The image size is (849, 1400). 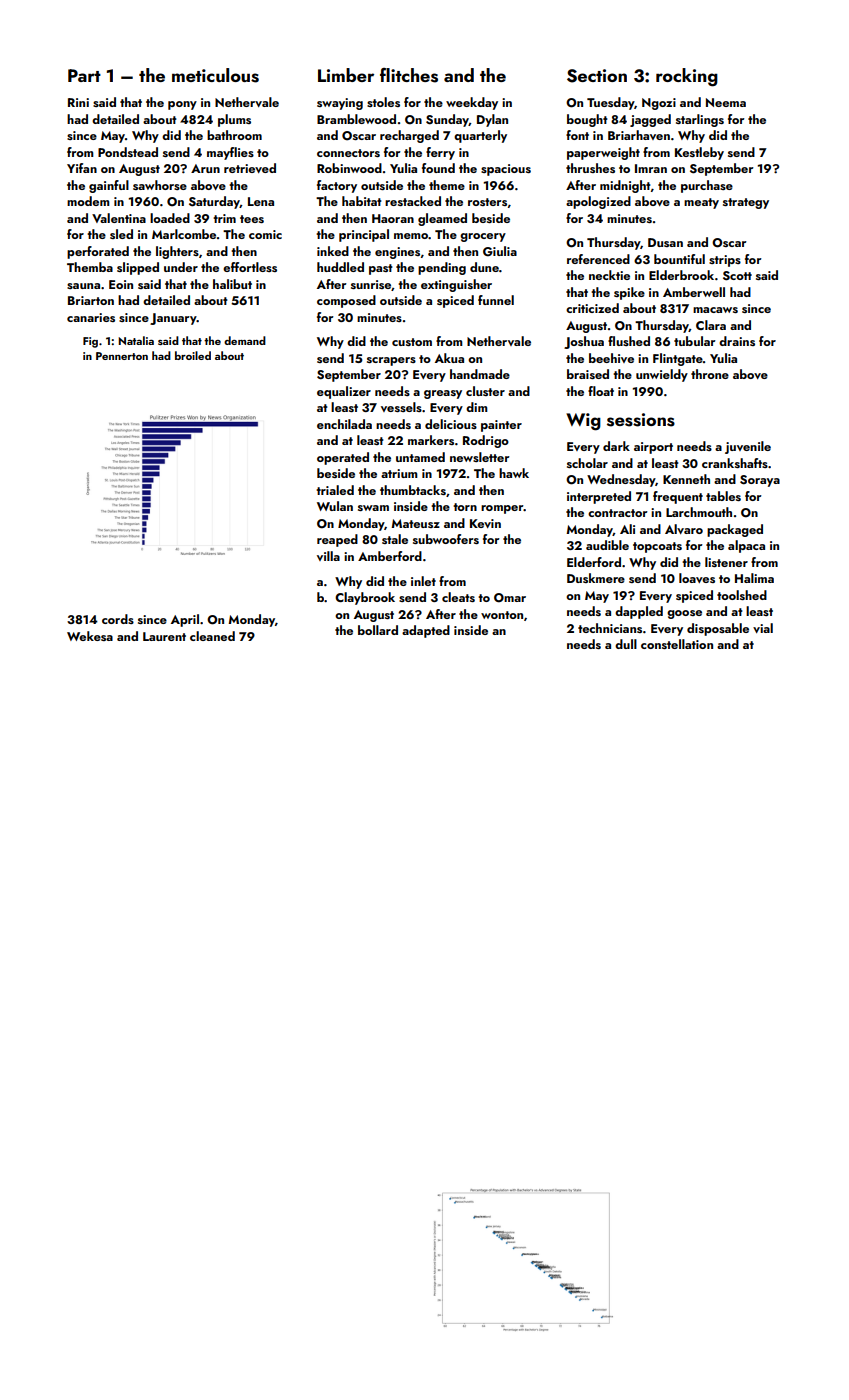 I want to click on Wulan, so click(x=335, y=506).
